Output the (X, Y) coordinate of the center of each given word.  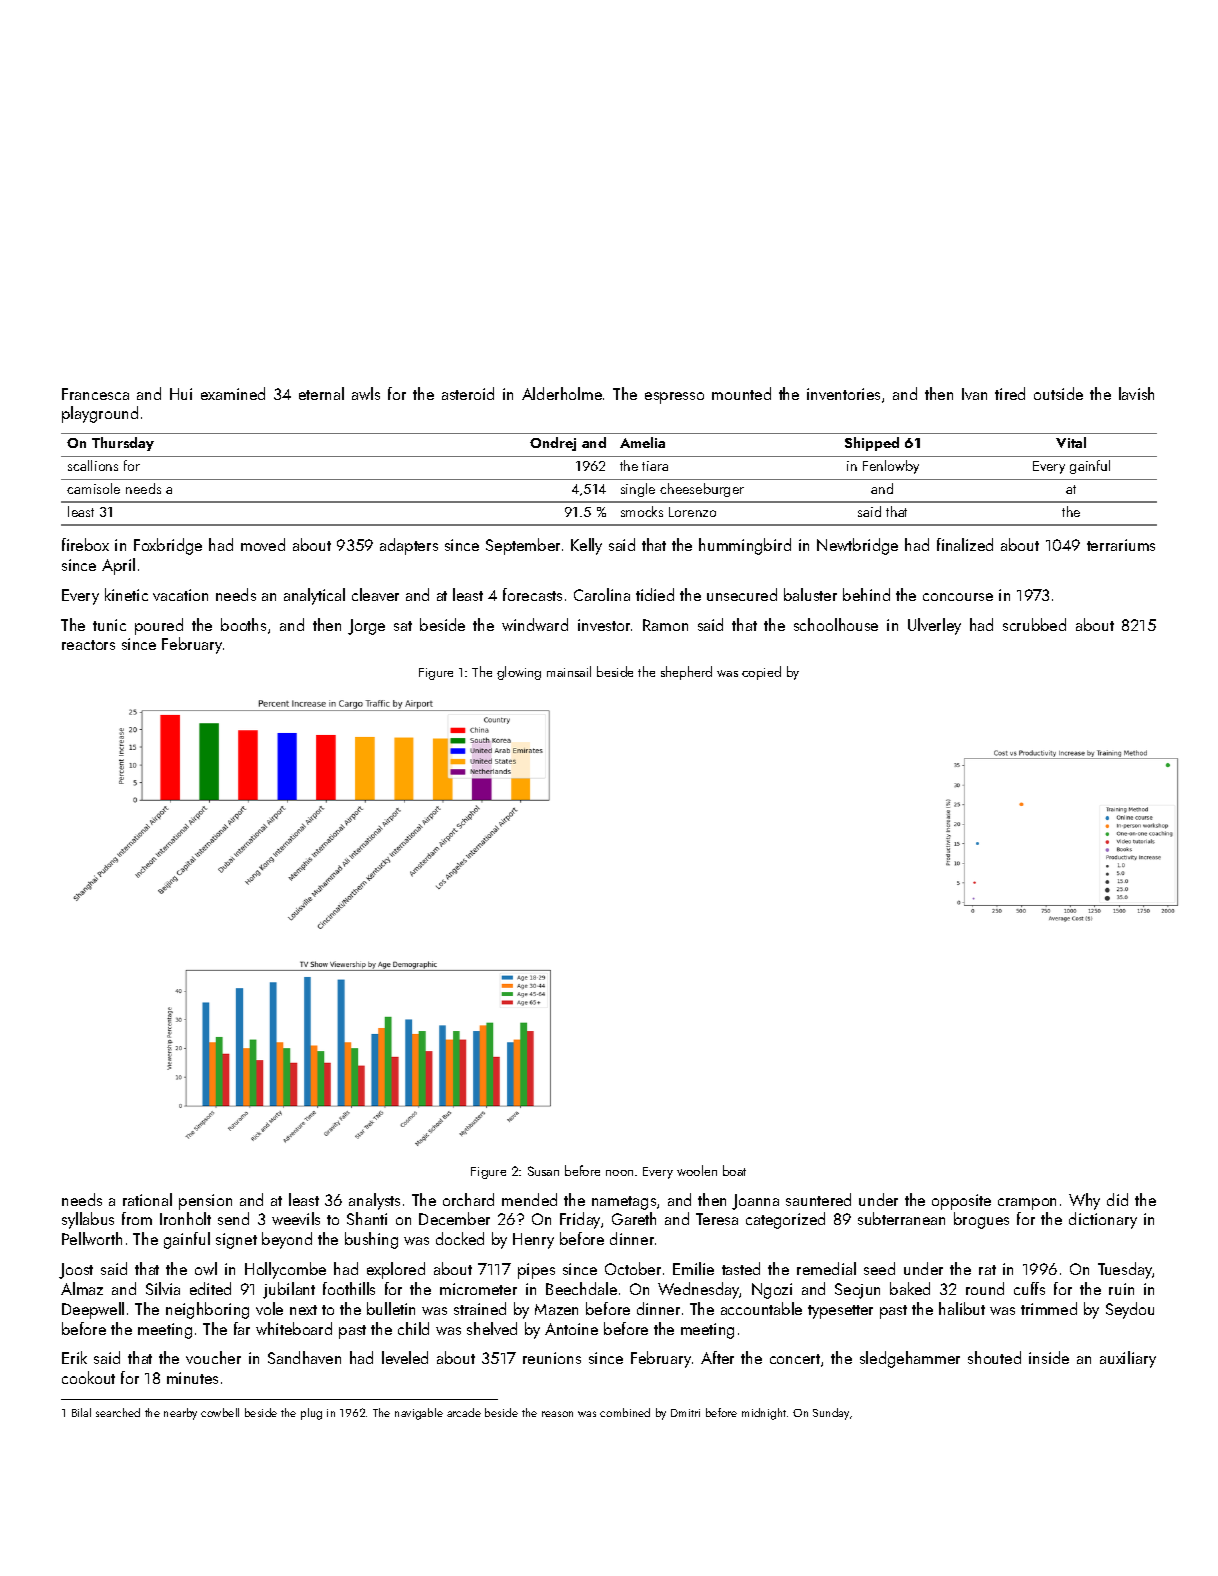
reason (557, 1414)
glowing (519, 673)
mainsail (569, 671)
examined (233, 393)
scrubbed (1034, 624)
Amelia (642, 442)
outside (1058, 393)
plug (311, 1414)
